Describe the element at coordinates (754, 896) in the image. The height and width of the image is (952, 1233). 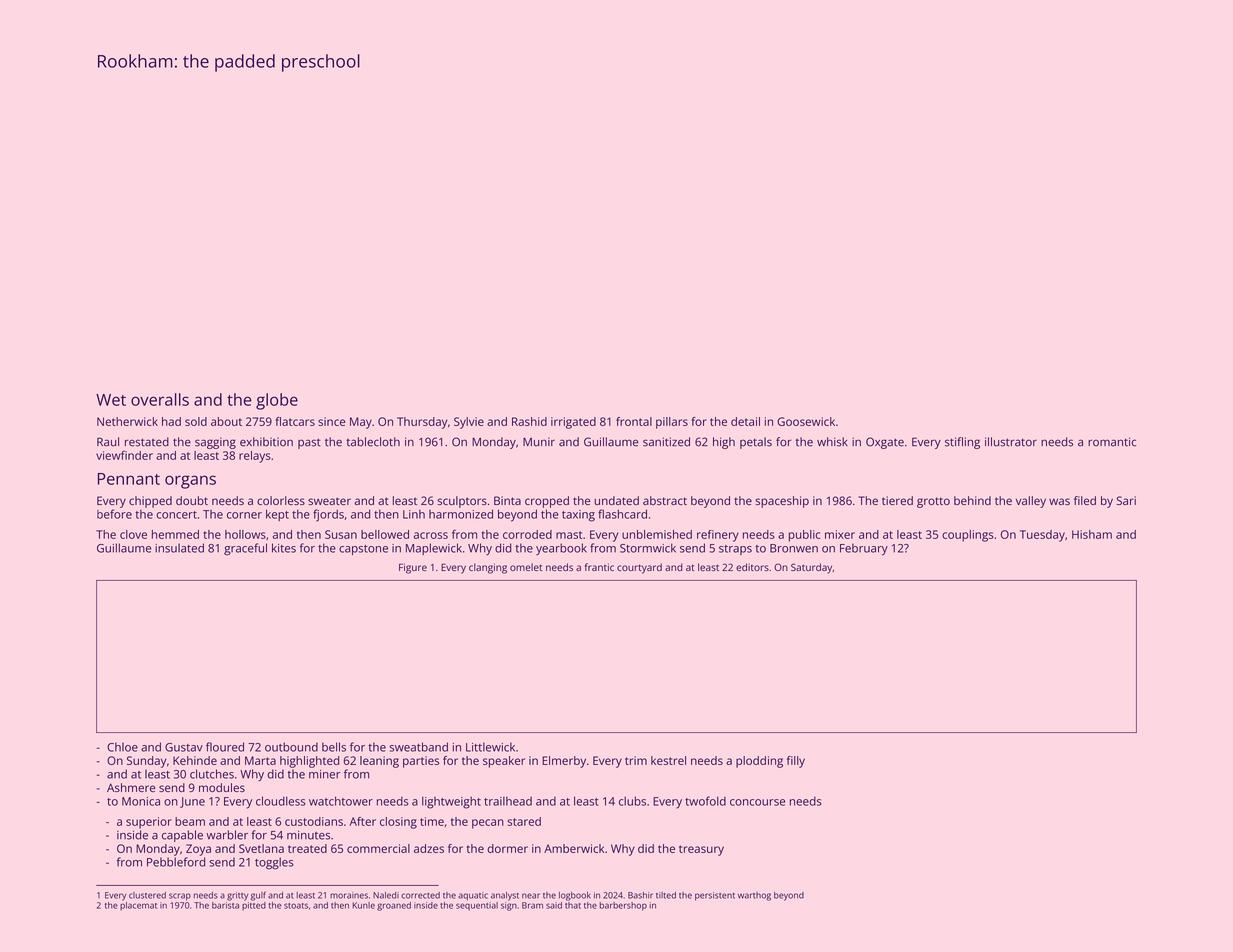
I see `warthog` at that location.
